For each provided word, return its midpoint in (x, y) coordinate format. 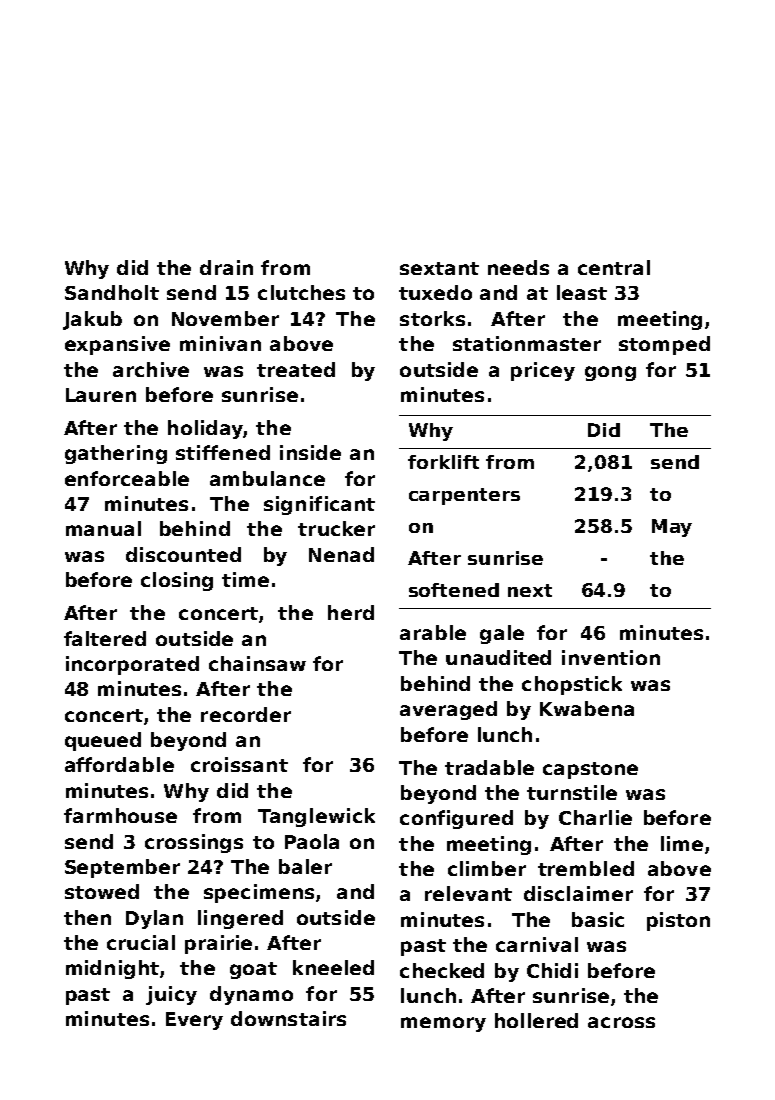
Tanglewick (316, 817)
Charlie (595, 817)
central (614, 267)
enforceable (127, 478)
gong (610, 373)
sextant (439, 268)
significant (319, 505)
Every (194, 1021)
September (122, 868)
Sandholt (112, 292)
